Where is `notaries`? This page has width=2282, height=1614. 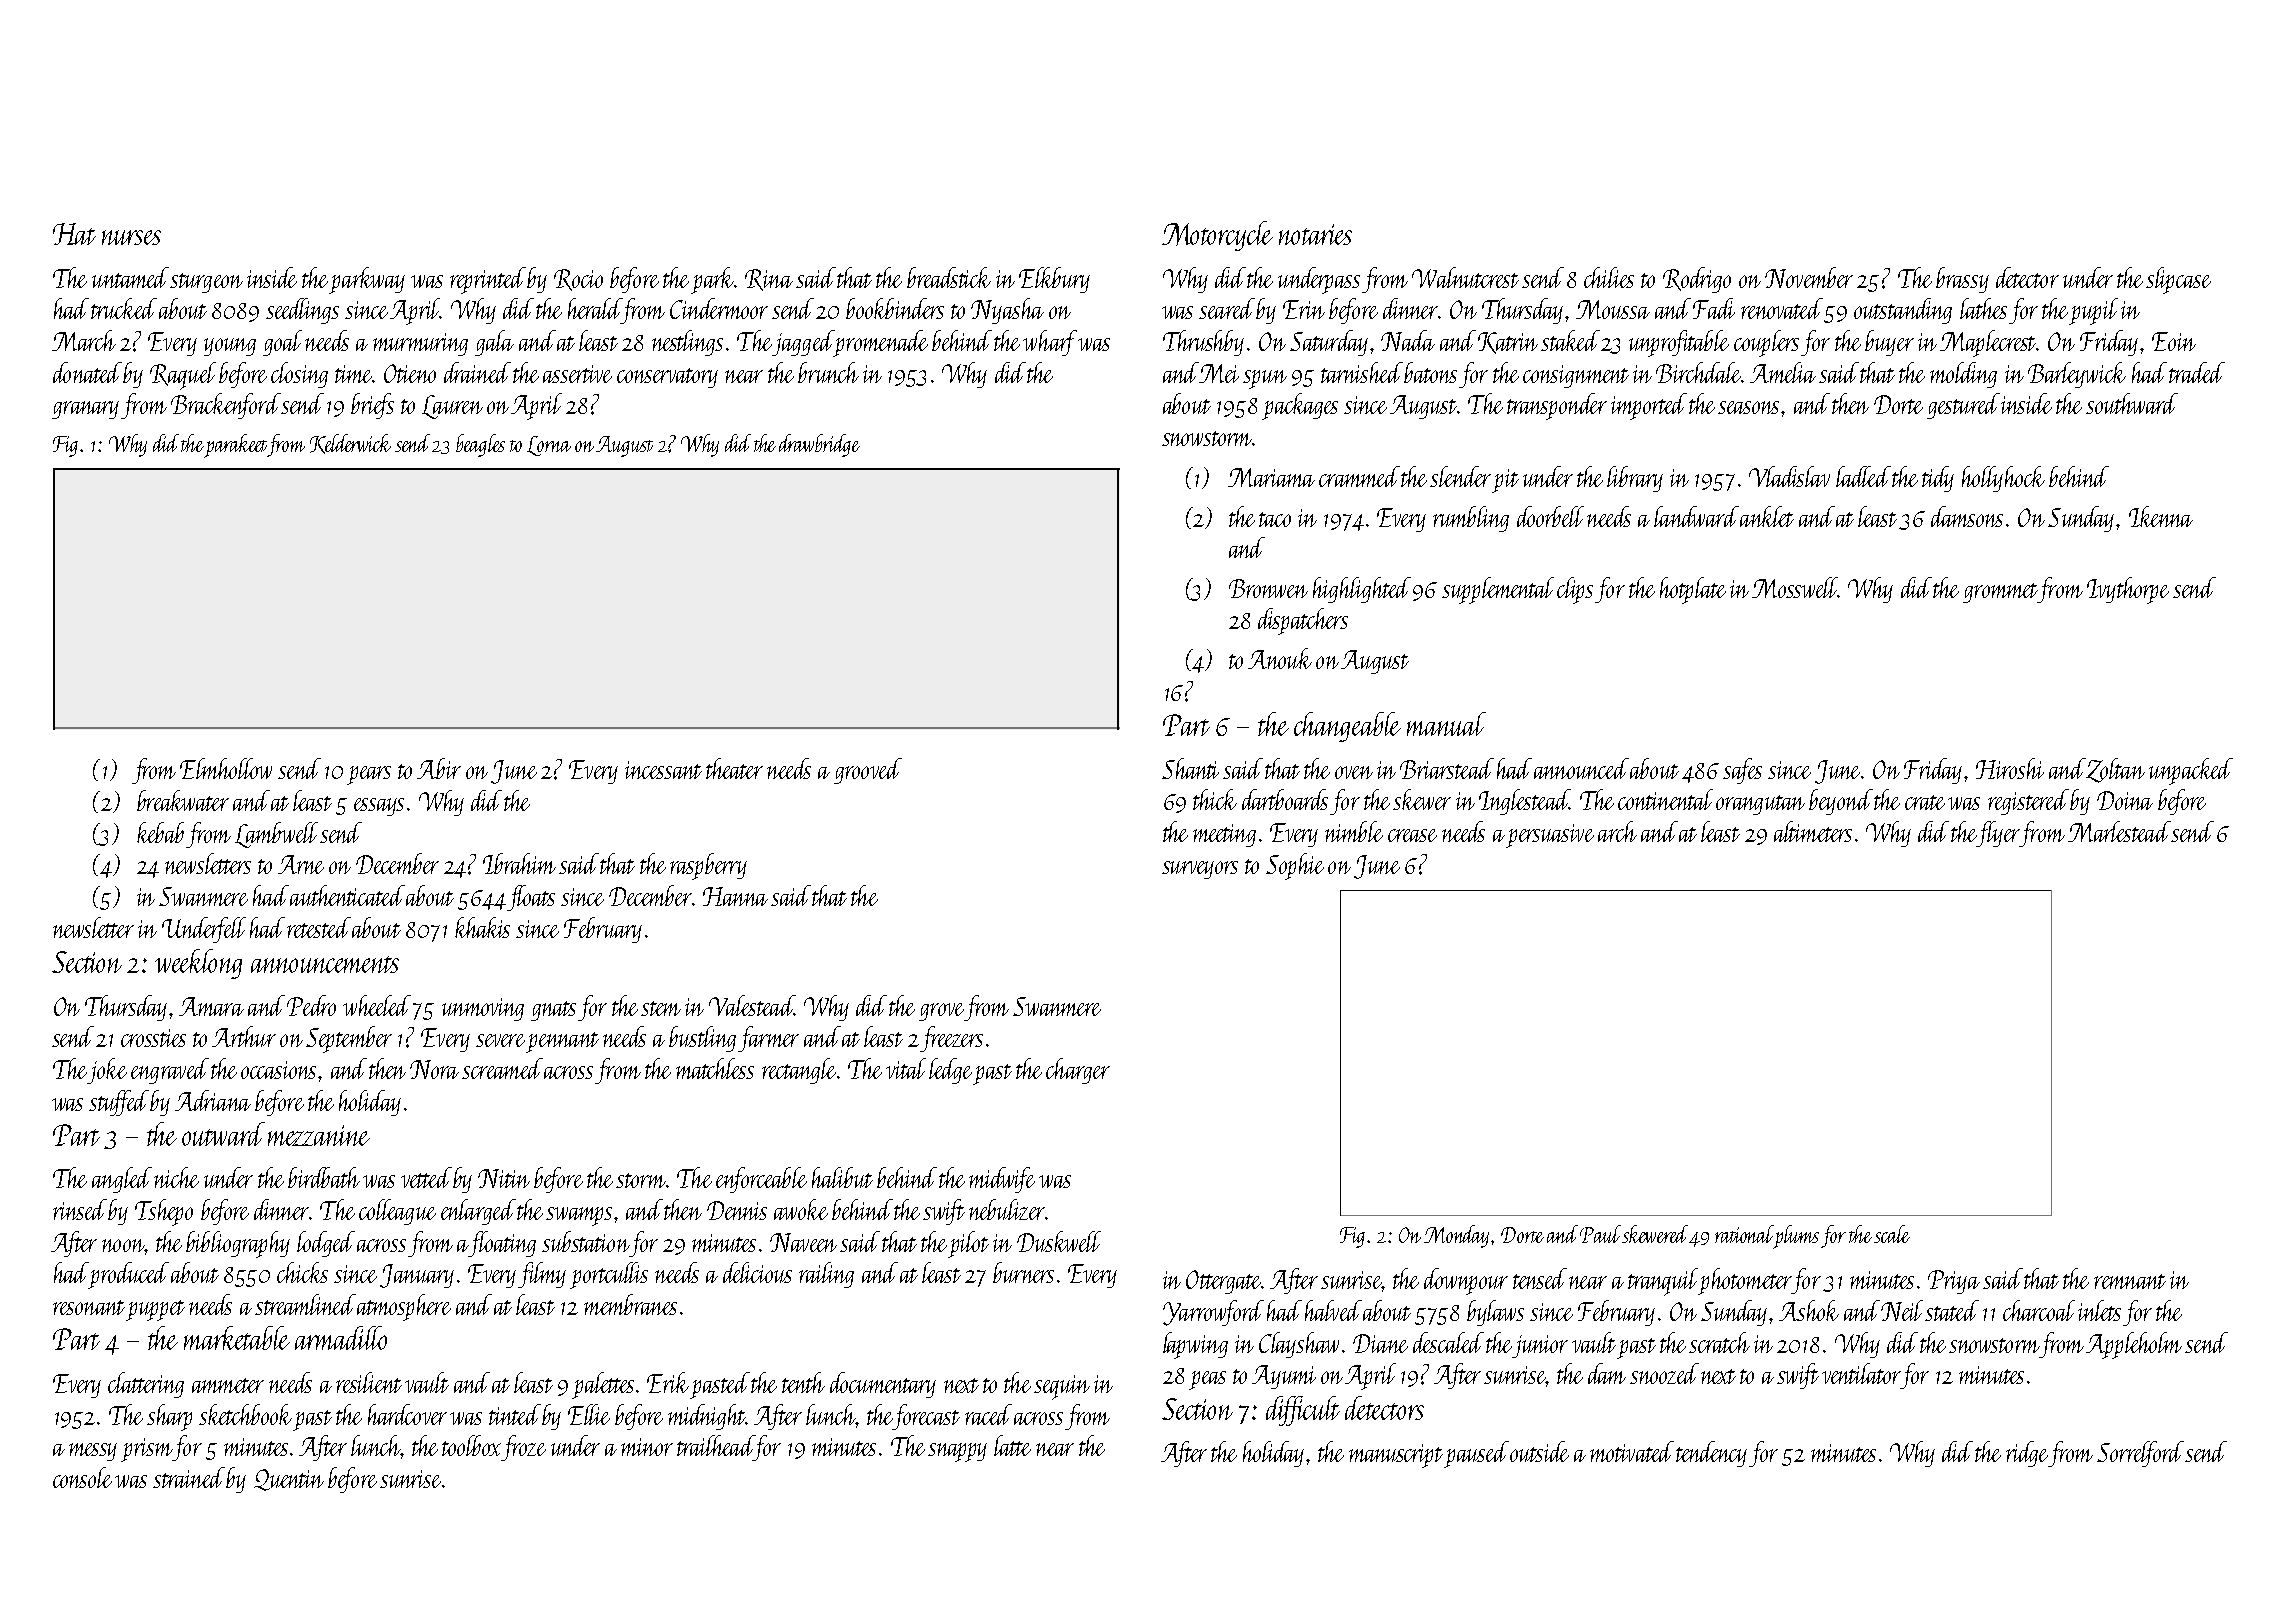 notaries is located at coordinates (1315, 234).
